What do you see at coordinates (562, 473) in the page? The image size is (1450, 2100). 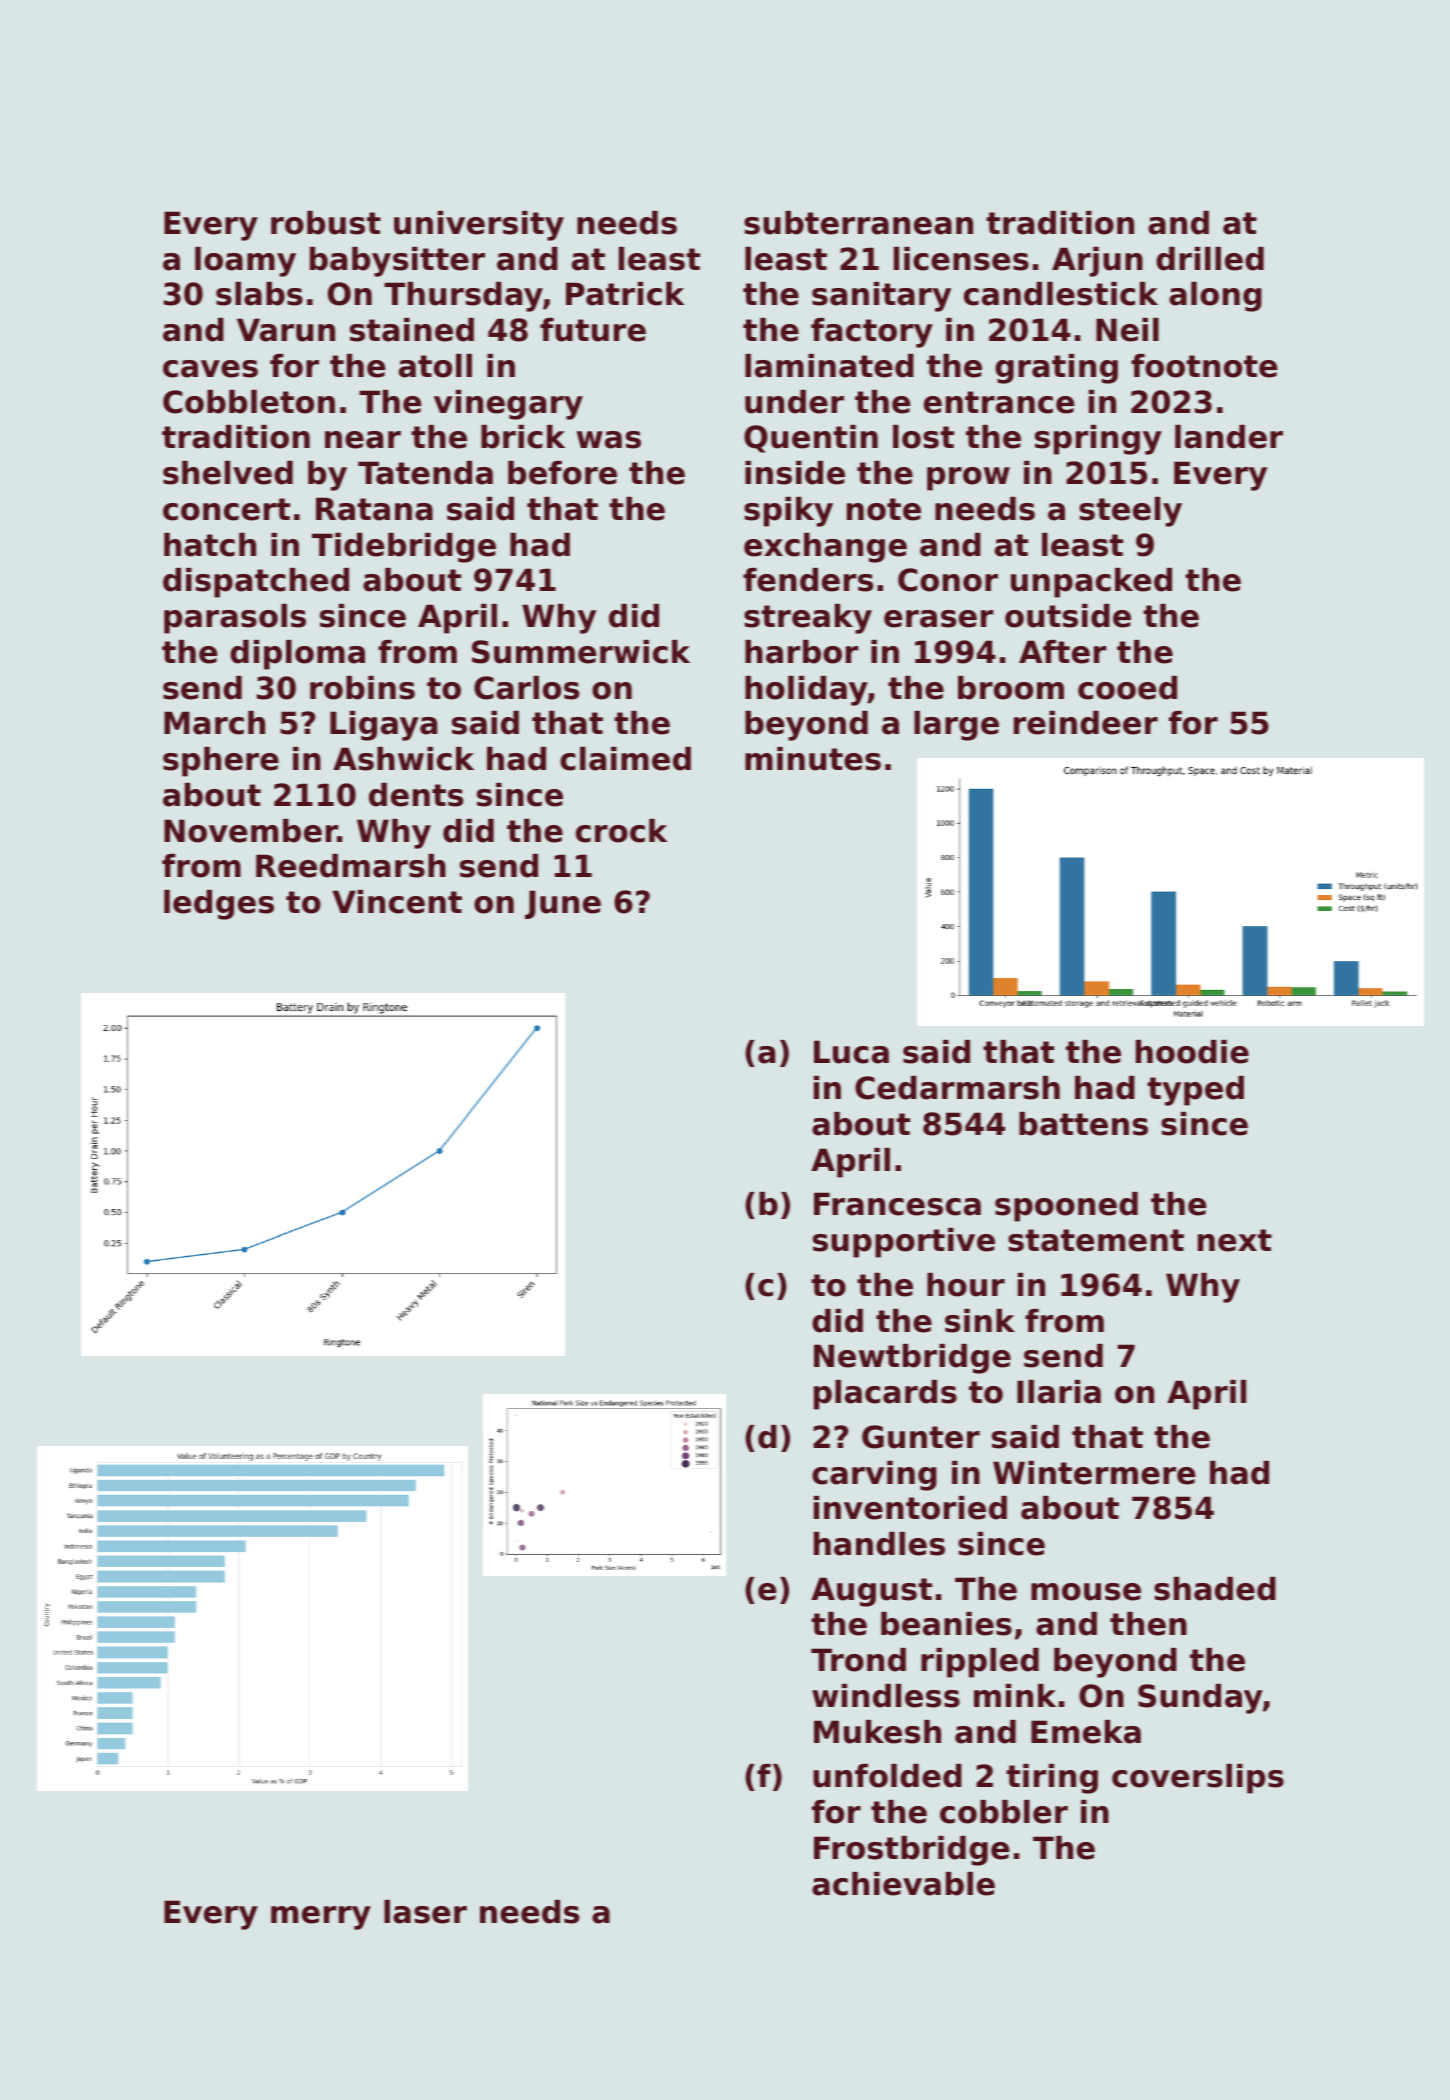 I see `before` at bounding box center [562, 473].
